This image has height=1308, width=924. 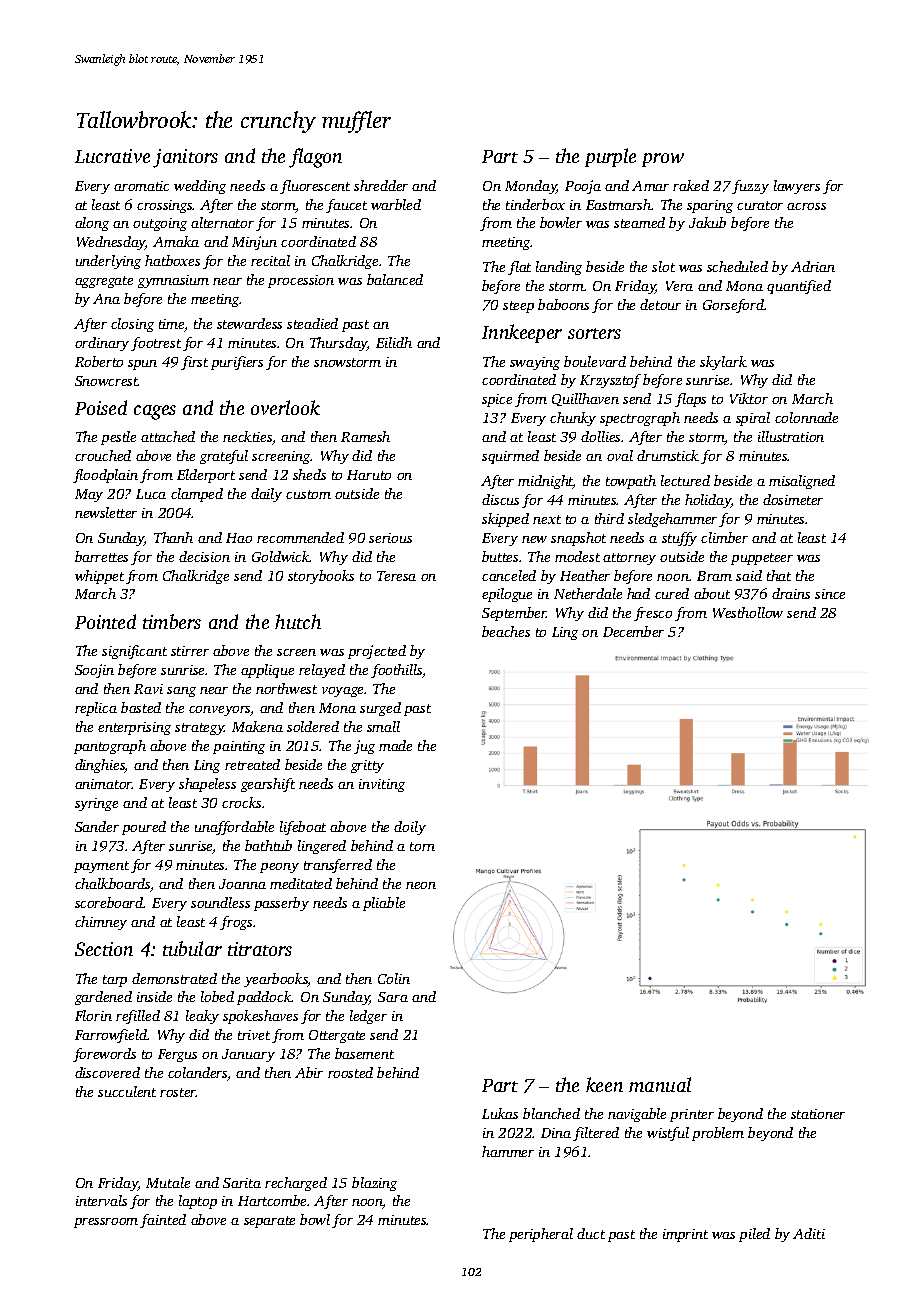 I want to click on purple, so click(x=610, y=157).
